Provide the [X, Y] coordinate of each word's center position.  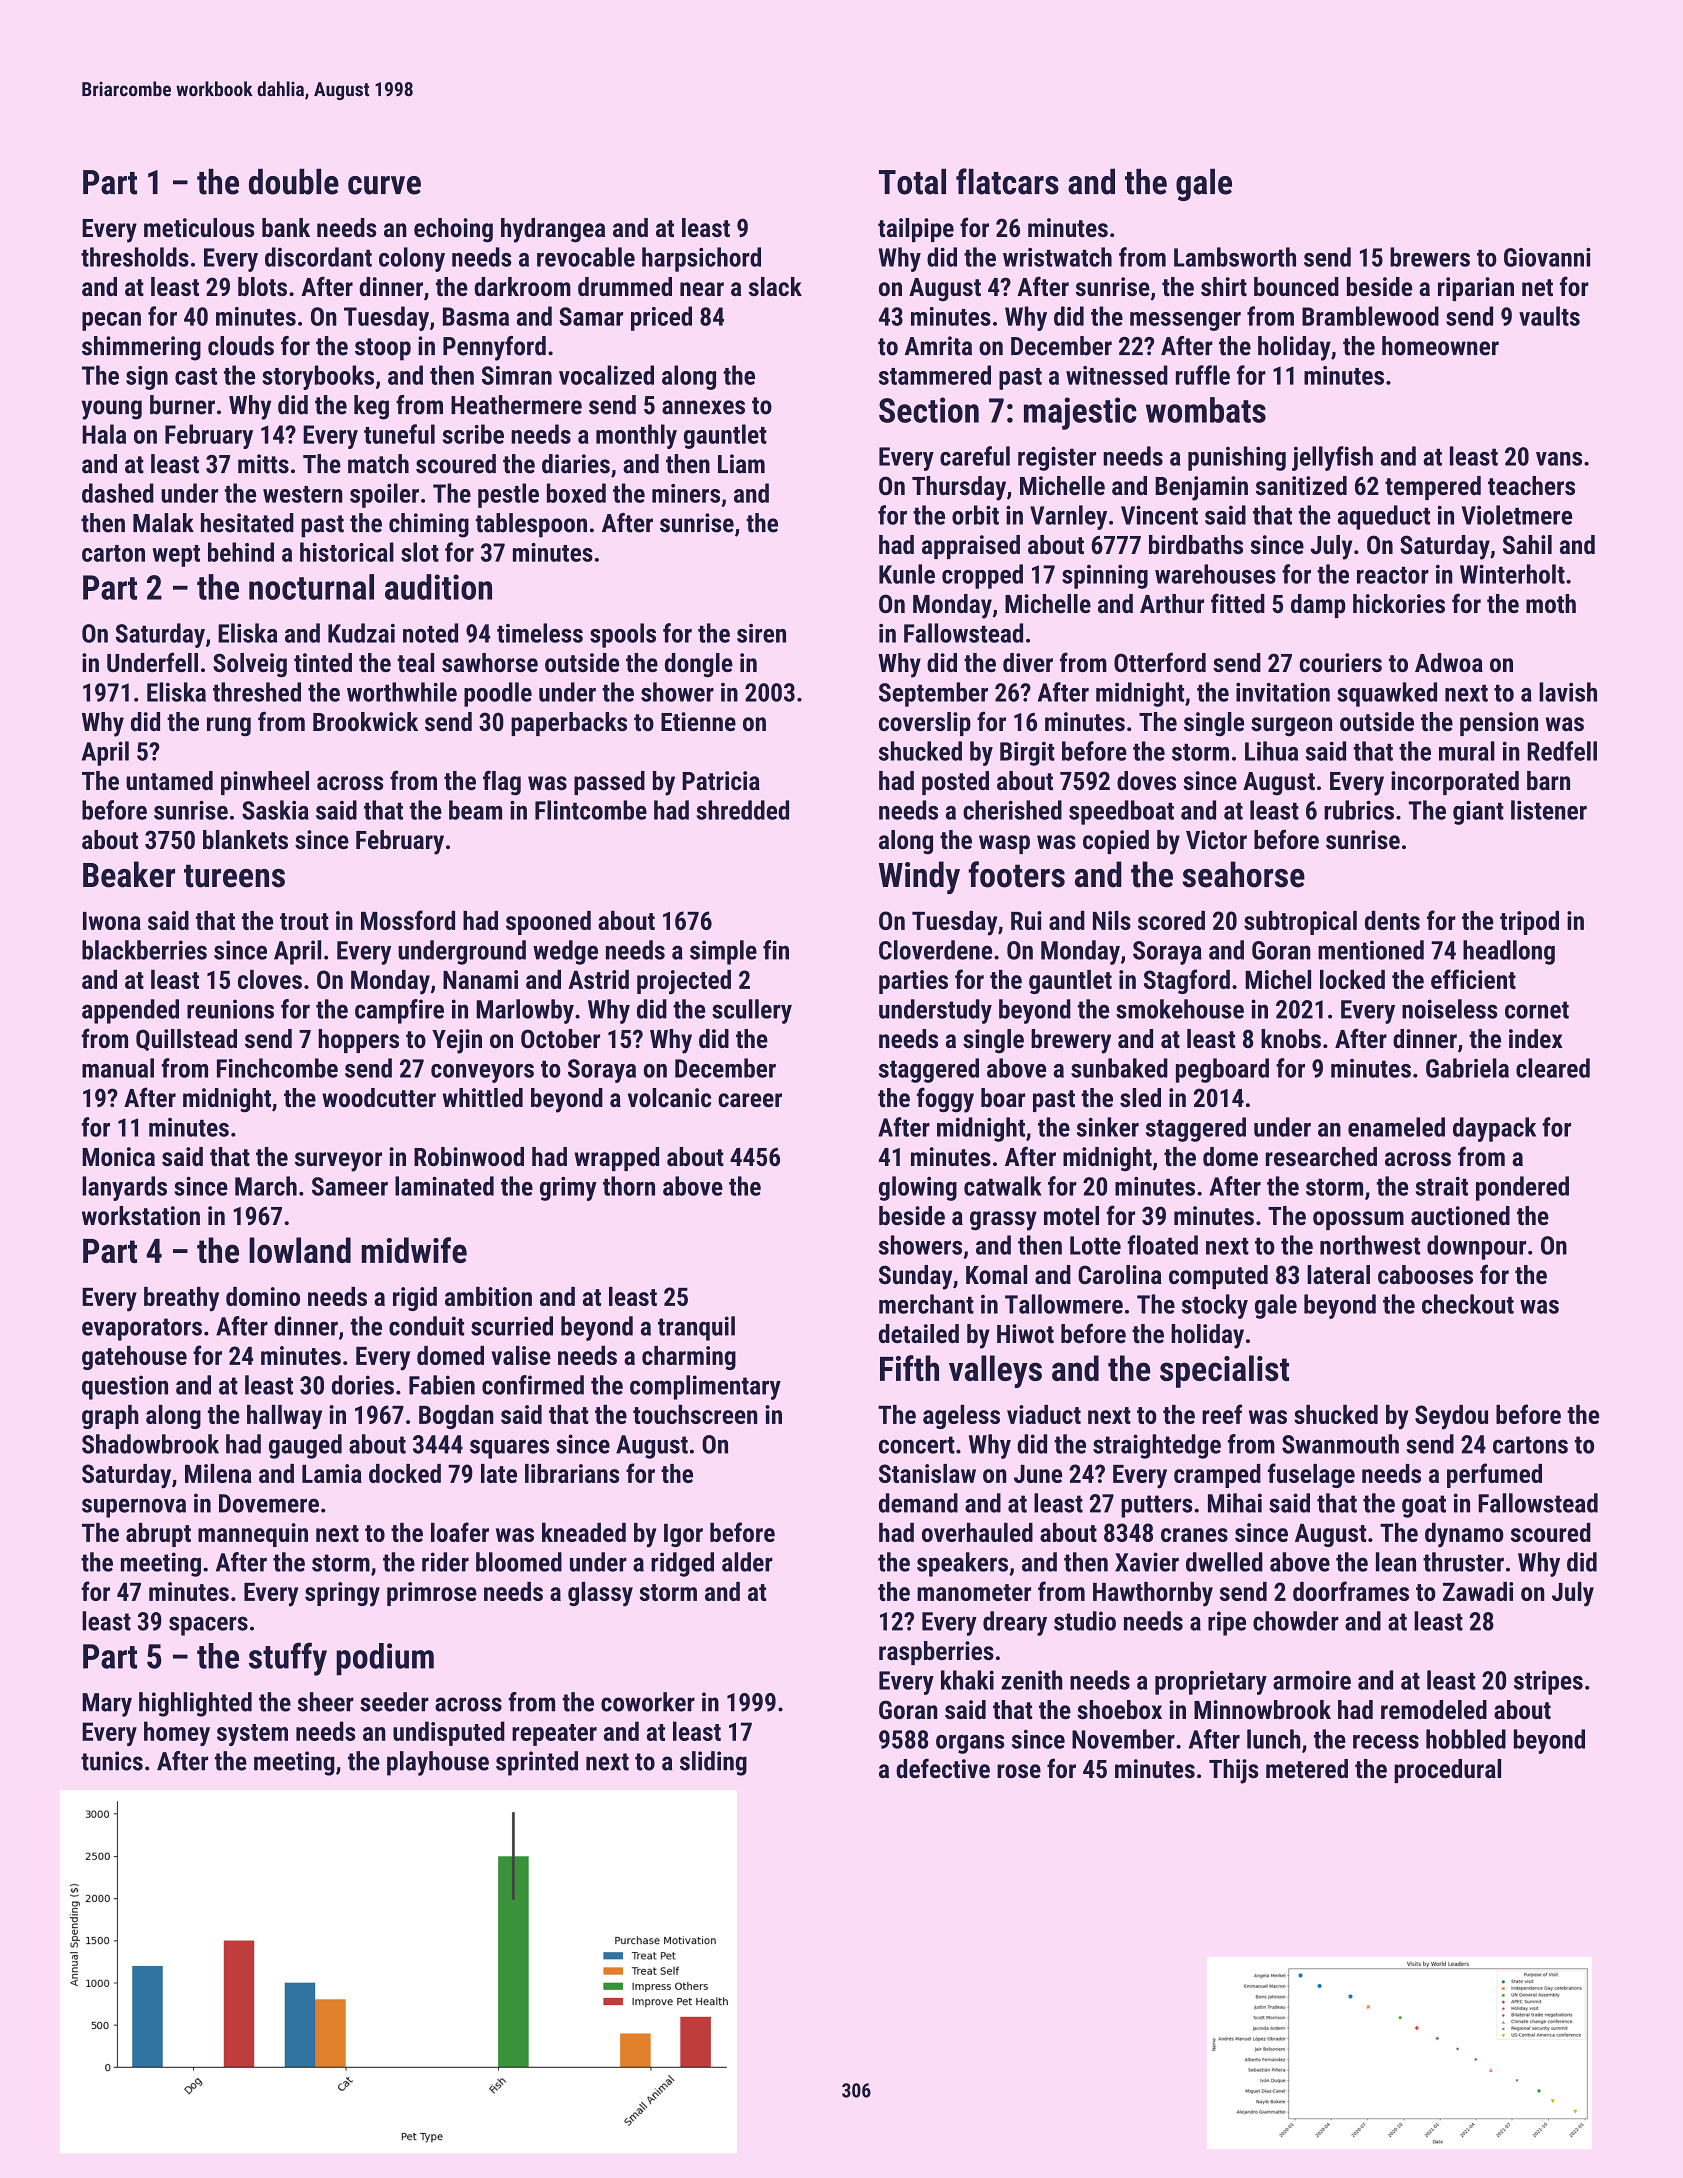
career [750, 1100]
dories [363, 1385]
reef [1222, 1414]
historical [347, 552]
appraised [971, 547]
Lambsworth [1235, 257]
